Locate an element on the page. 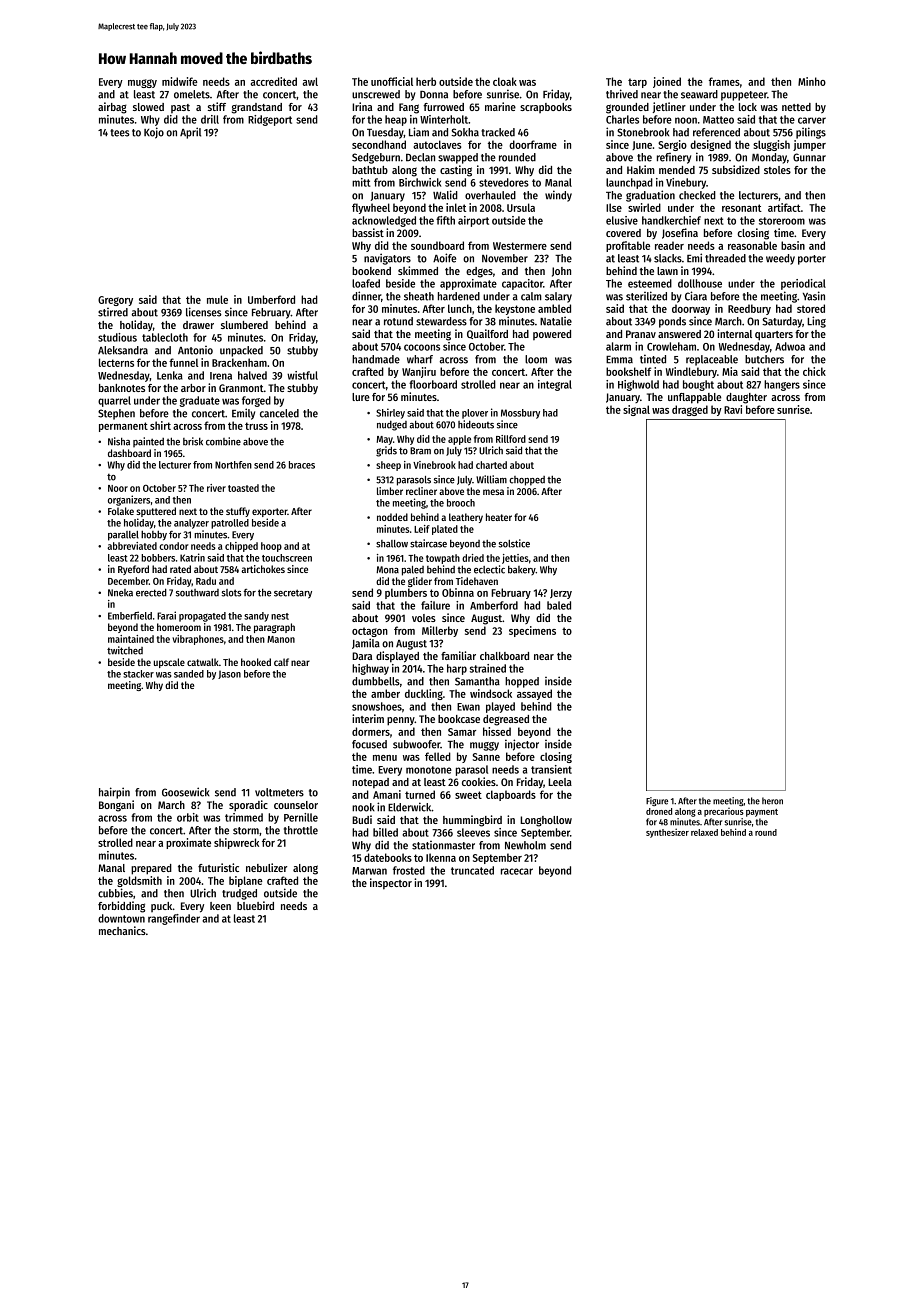 Image resolution: width=924 pixels, height=1308 pixels. charted is located at coordinates (491, 465).
